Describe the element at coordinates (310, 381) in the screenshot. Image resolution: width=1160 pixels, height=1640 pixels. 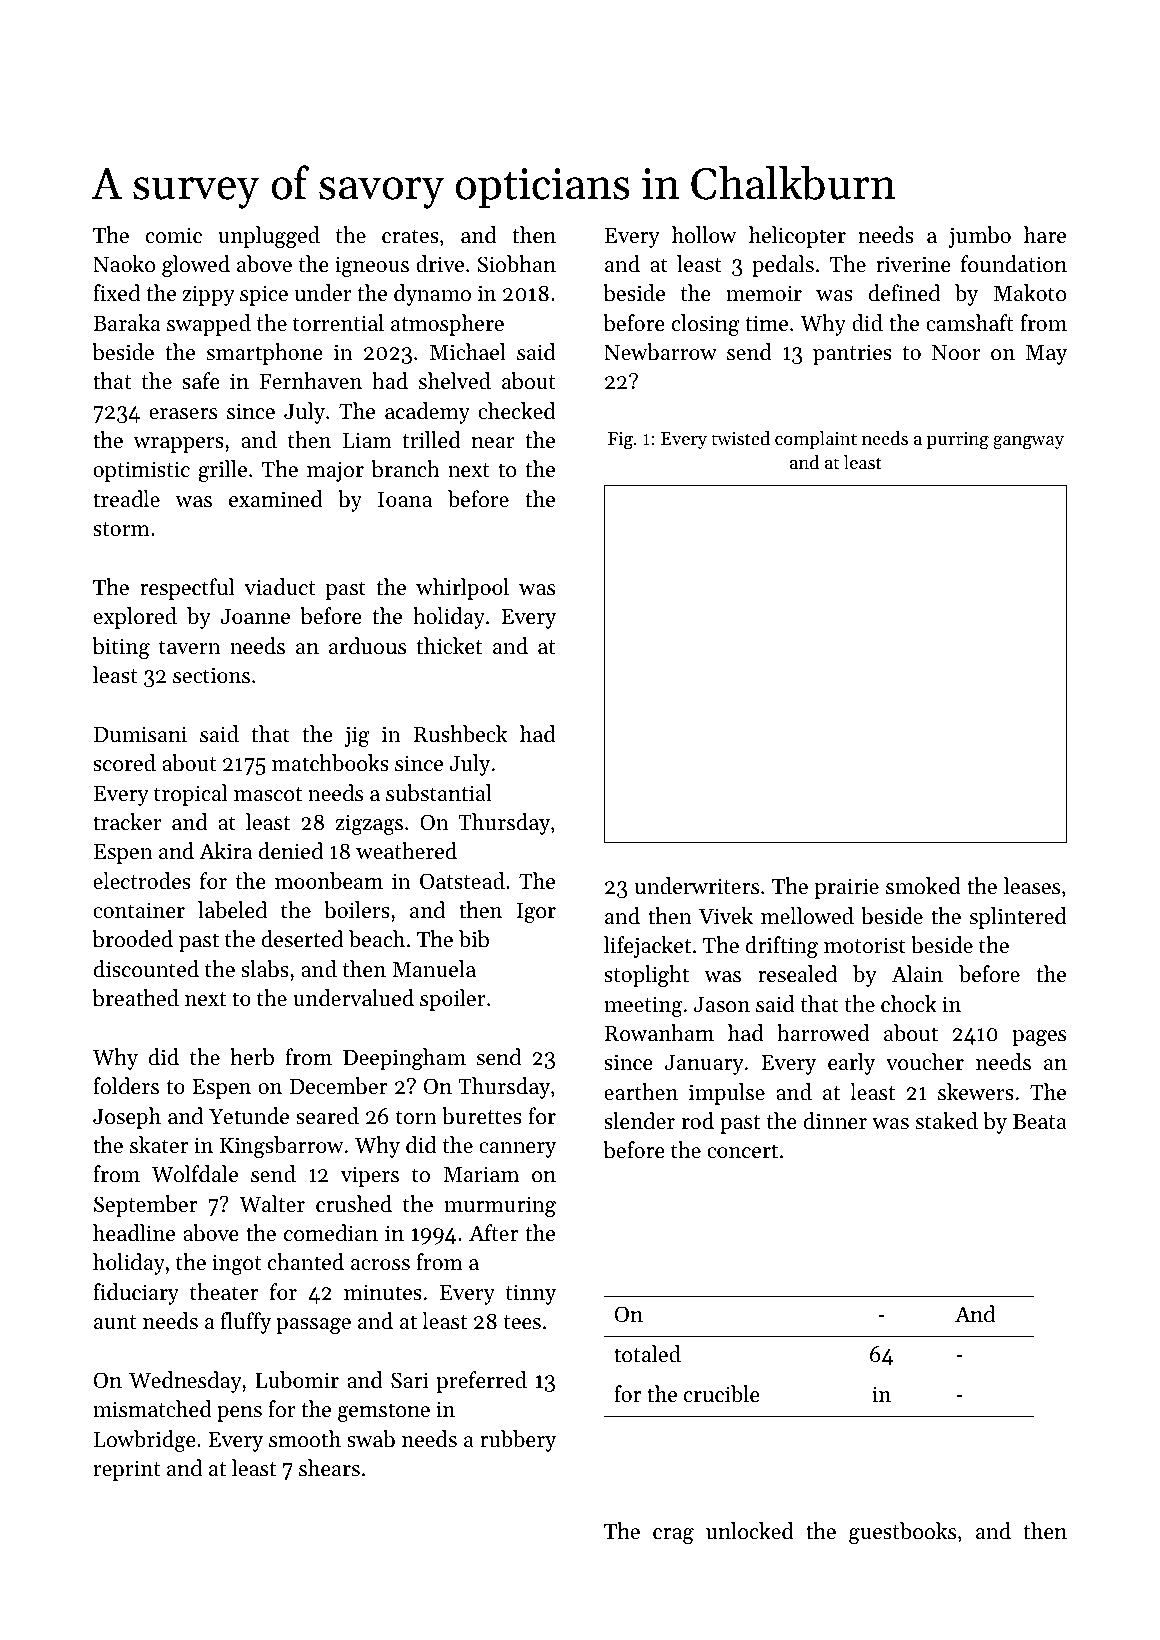
I see `Fernhaven` at that location.
